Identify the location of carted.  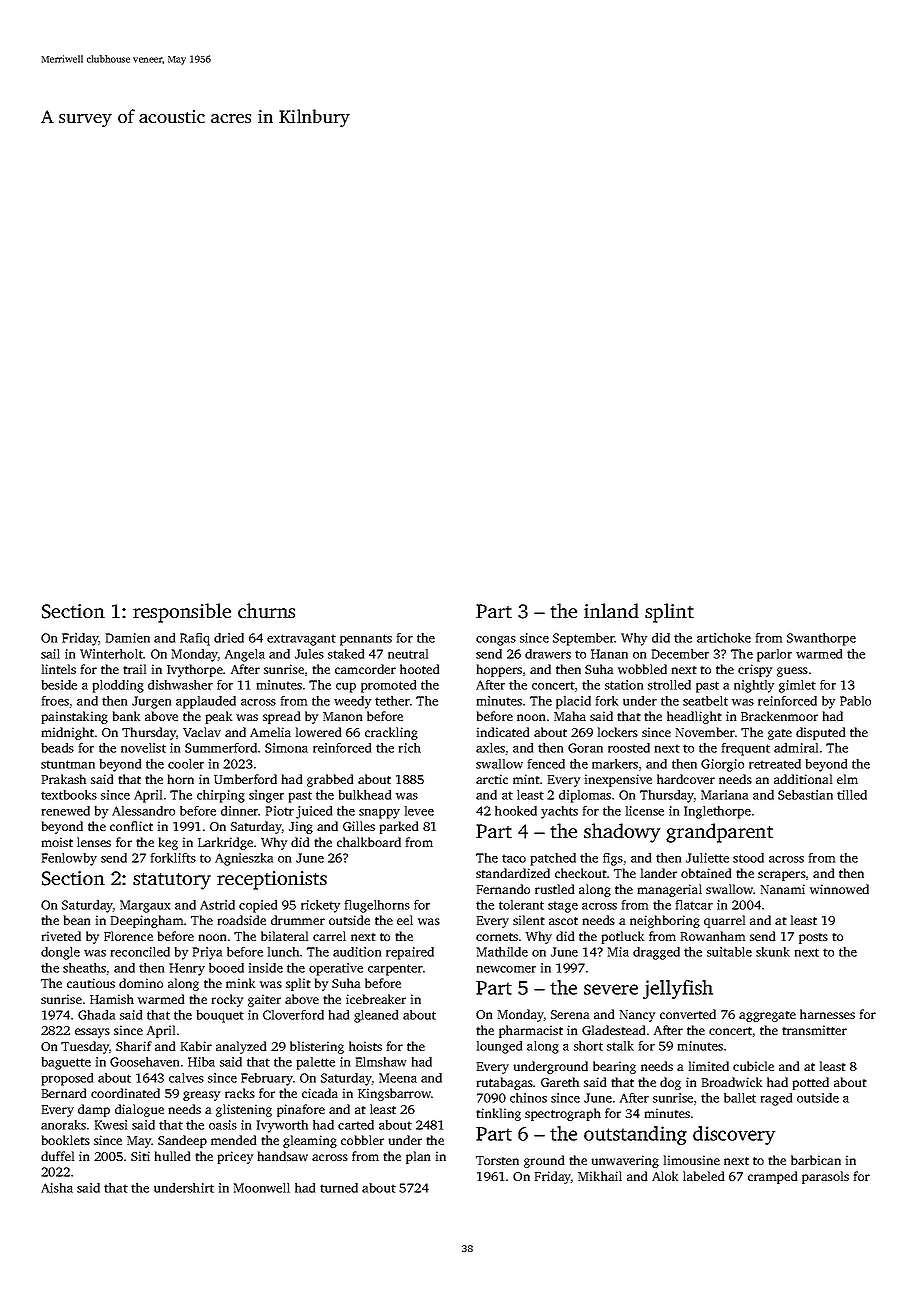
(356, 1125).
